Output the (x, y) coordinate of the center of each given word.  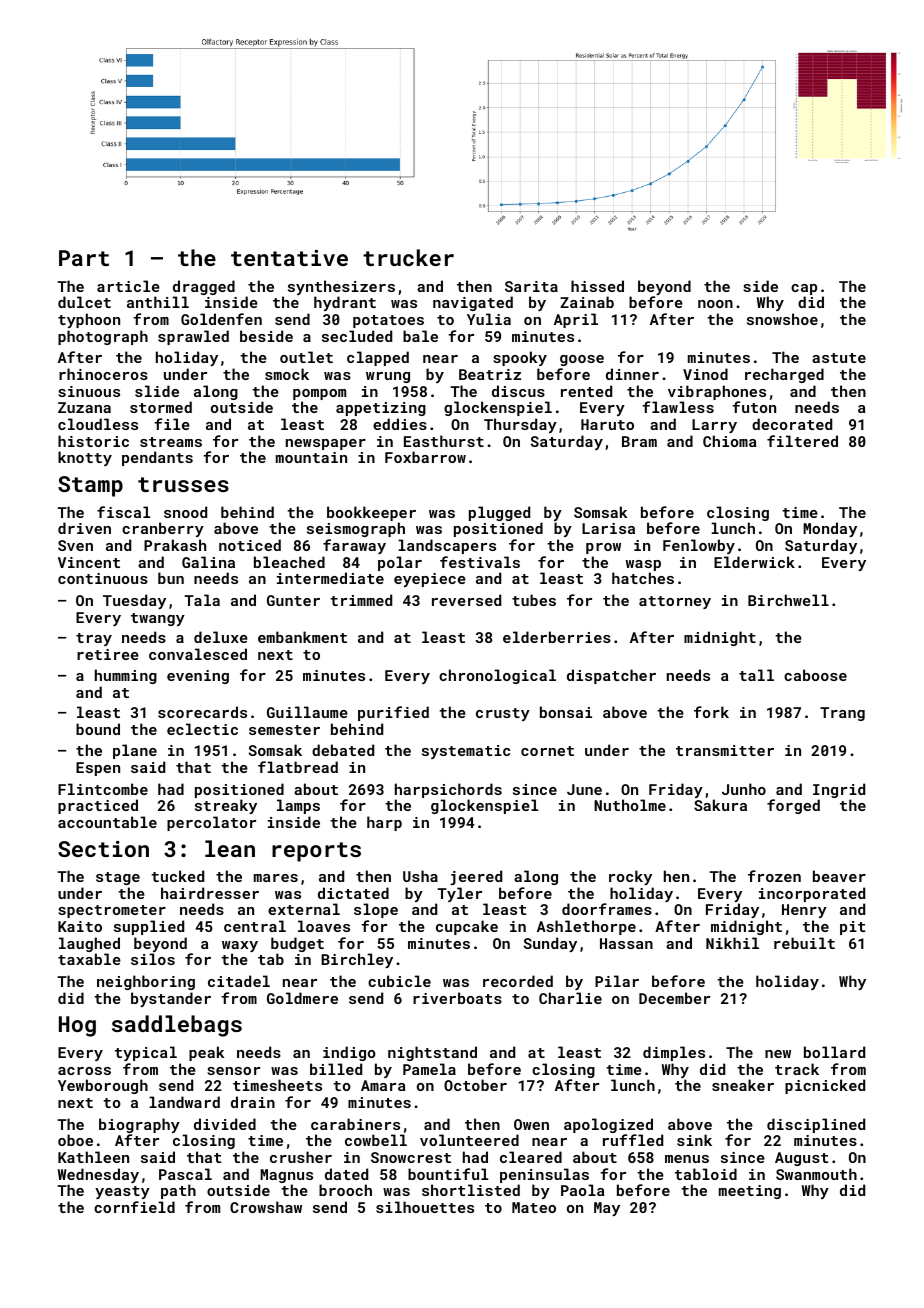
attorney (675, 602)
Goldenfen (221, 319)
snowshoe (782, 319)
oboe (75, 1140)
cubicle (399, 981)
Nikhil (732, 943)
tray (94, 639)
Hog (77, 1026)
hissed (597, 286)
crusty (503, 714)
